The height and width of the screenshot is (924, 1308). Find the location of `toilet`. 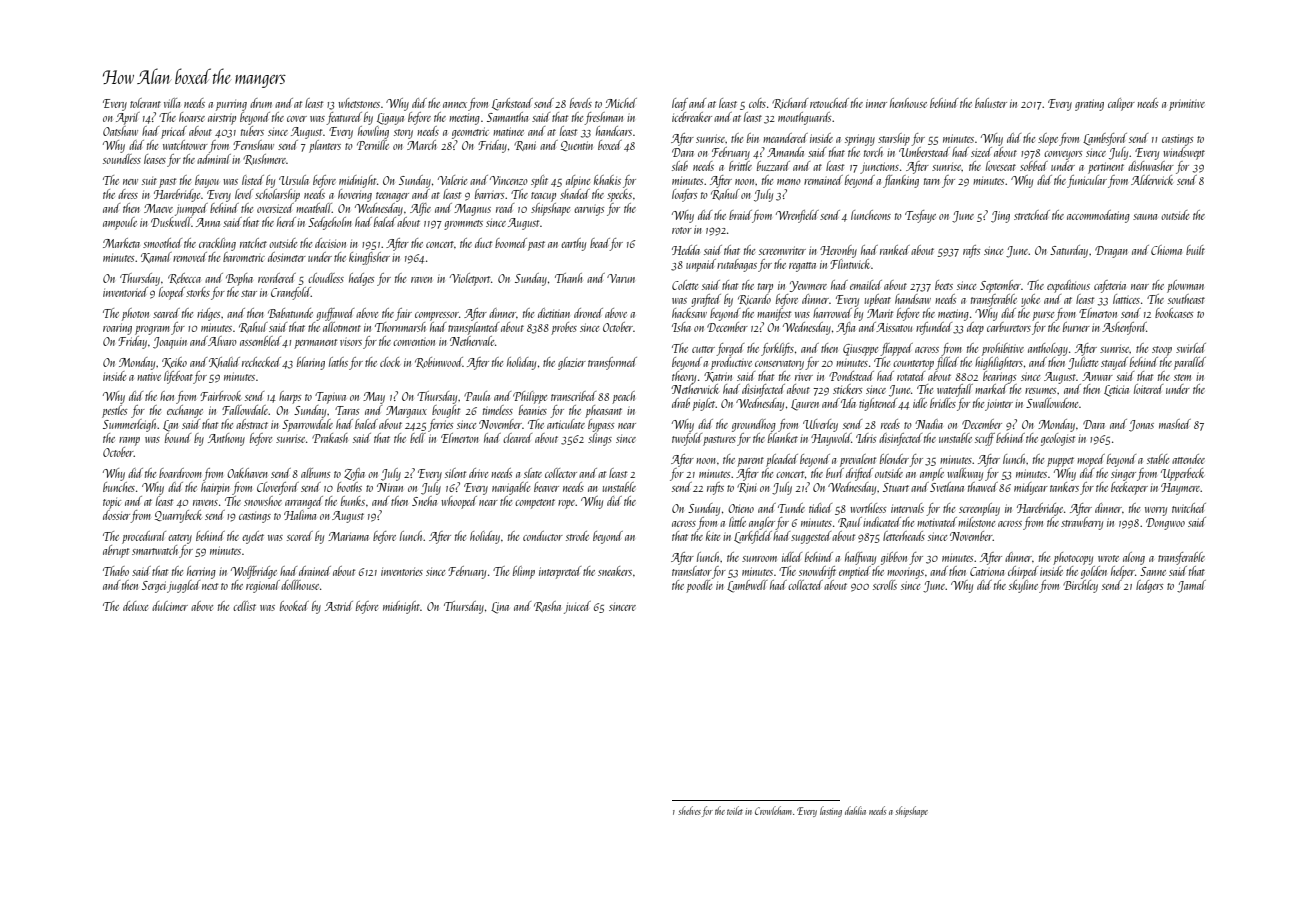

toilet is located at coordinates (735, 810).
